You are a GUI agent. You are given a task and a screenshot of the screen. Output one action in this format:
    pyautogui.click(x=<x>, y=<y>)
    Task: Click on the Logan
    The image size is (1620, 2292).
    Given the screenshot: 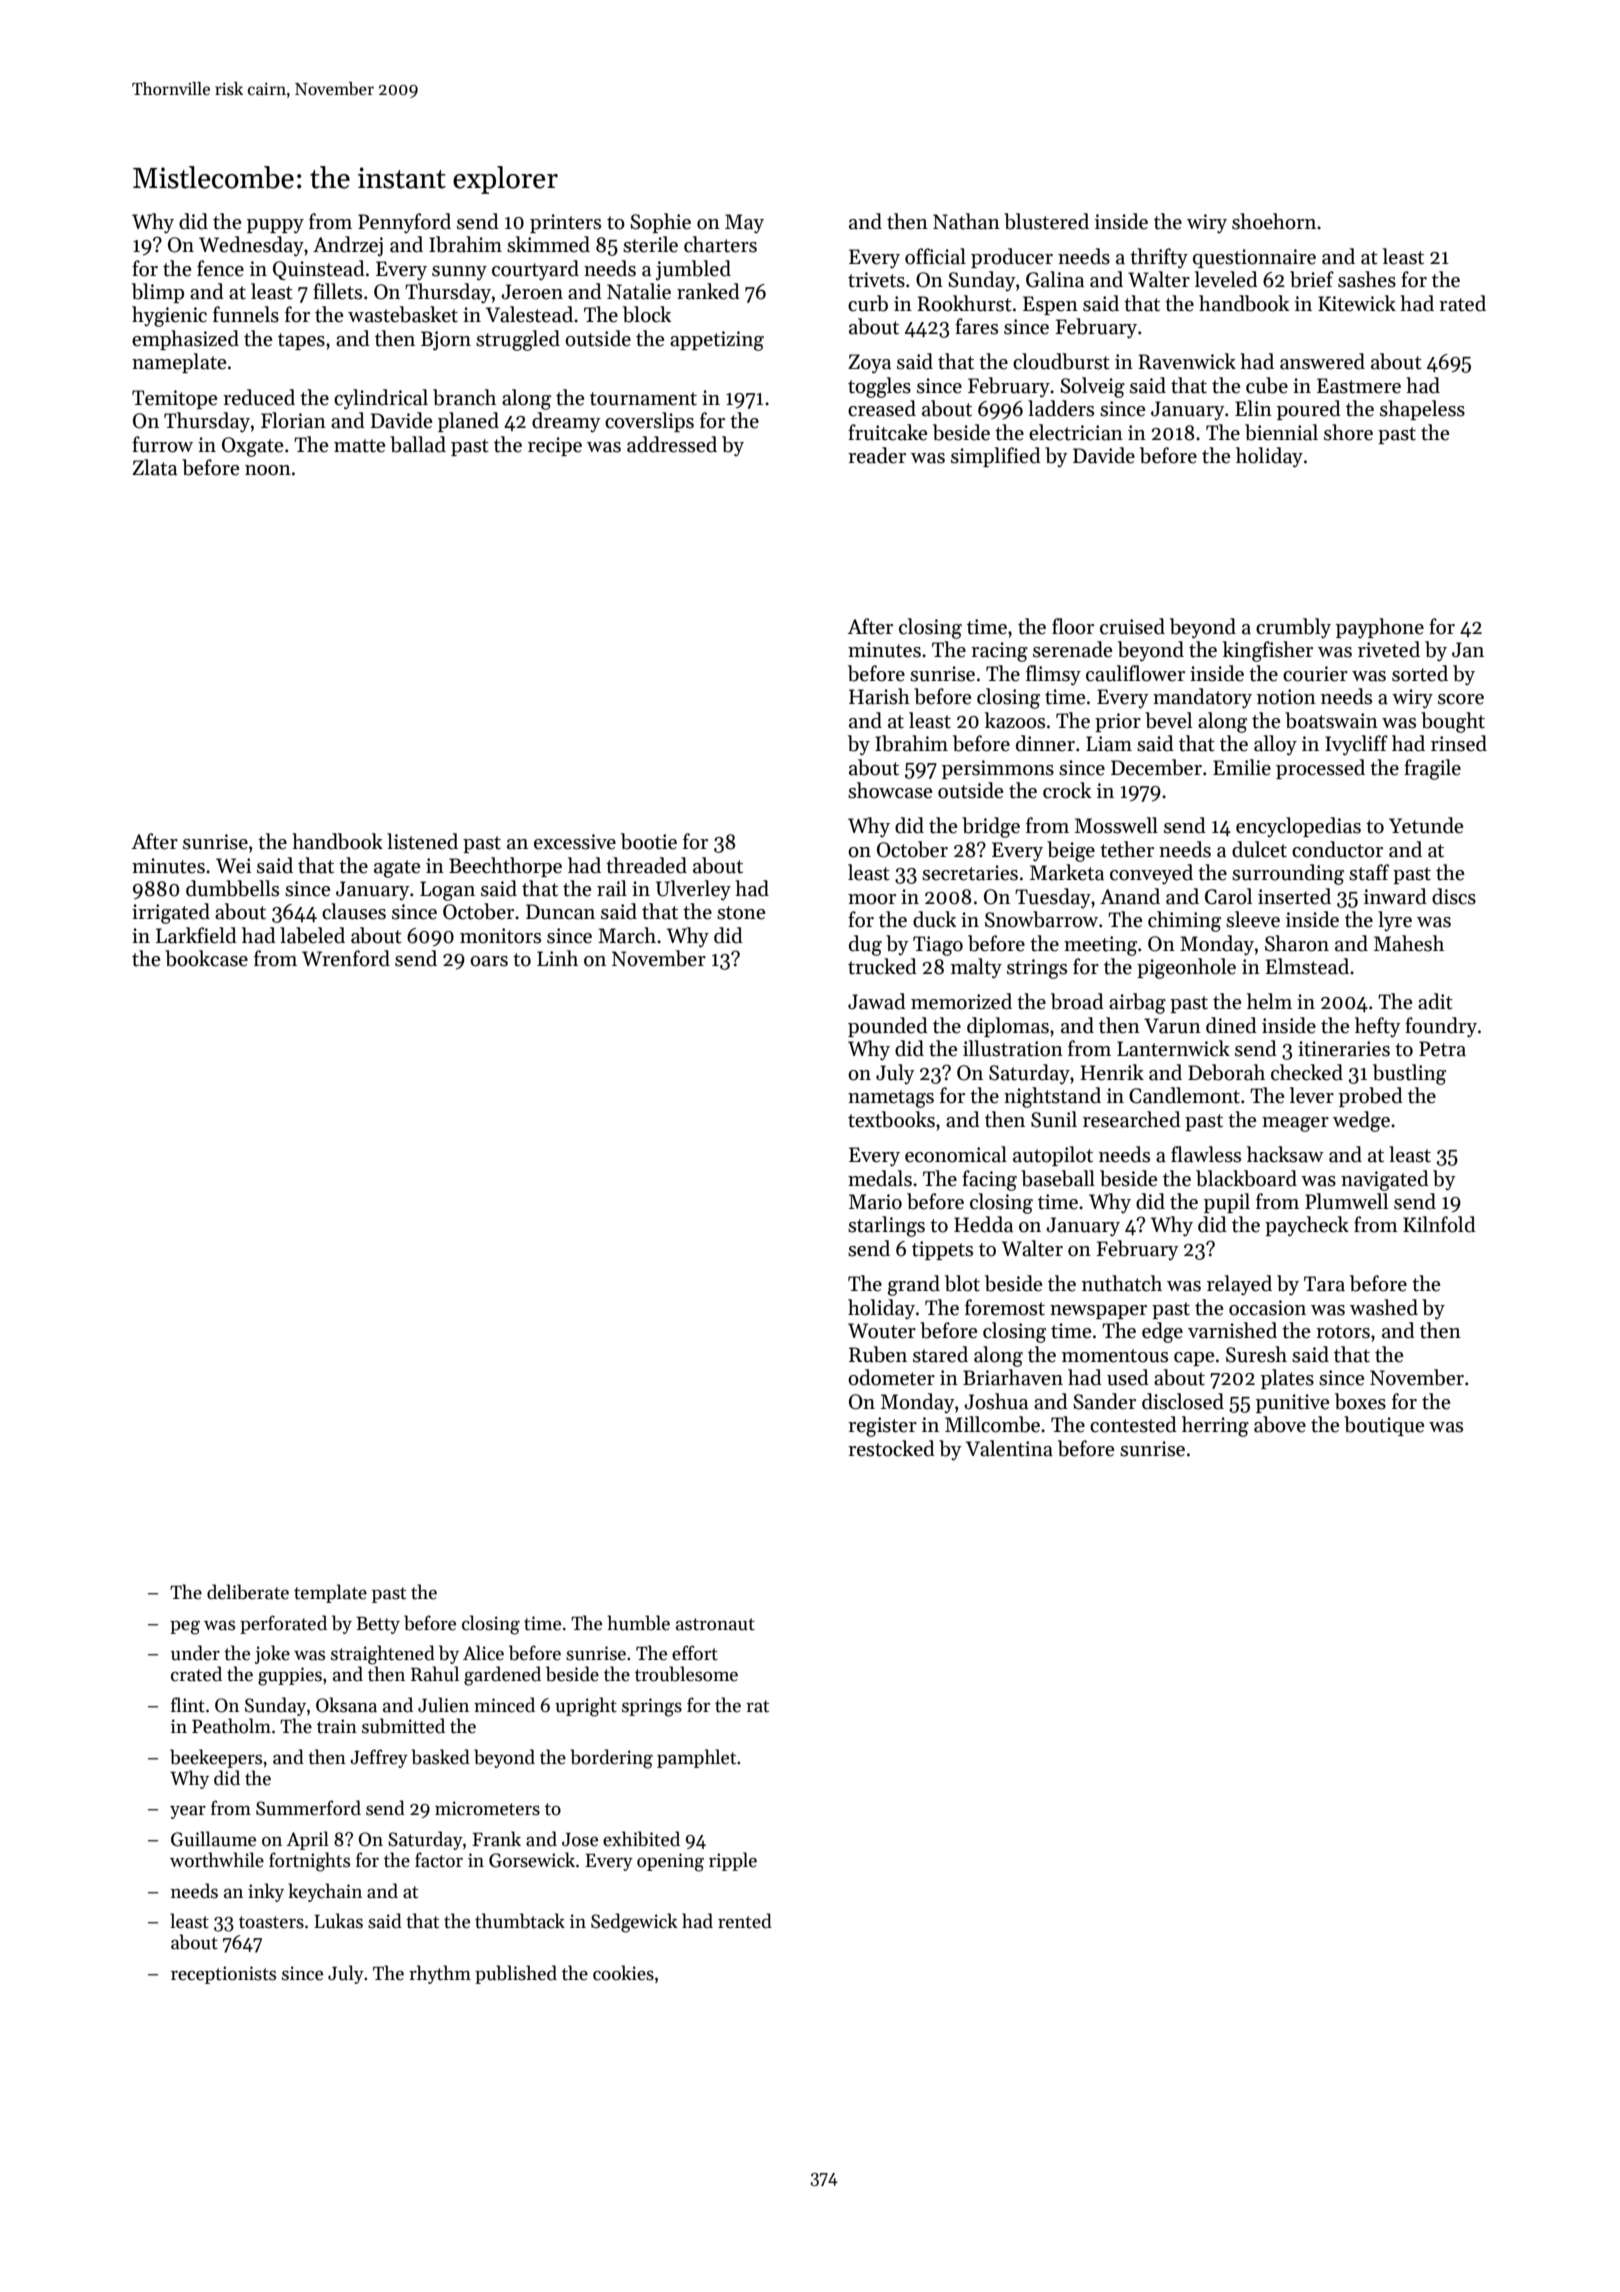 What is the action you would take?
    pyautogui.click(x=447, y=891)
